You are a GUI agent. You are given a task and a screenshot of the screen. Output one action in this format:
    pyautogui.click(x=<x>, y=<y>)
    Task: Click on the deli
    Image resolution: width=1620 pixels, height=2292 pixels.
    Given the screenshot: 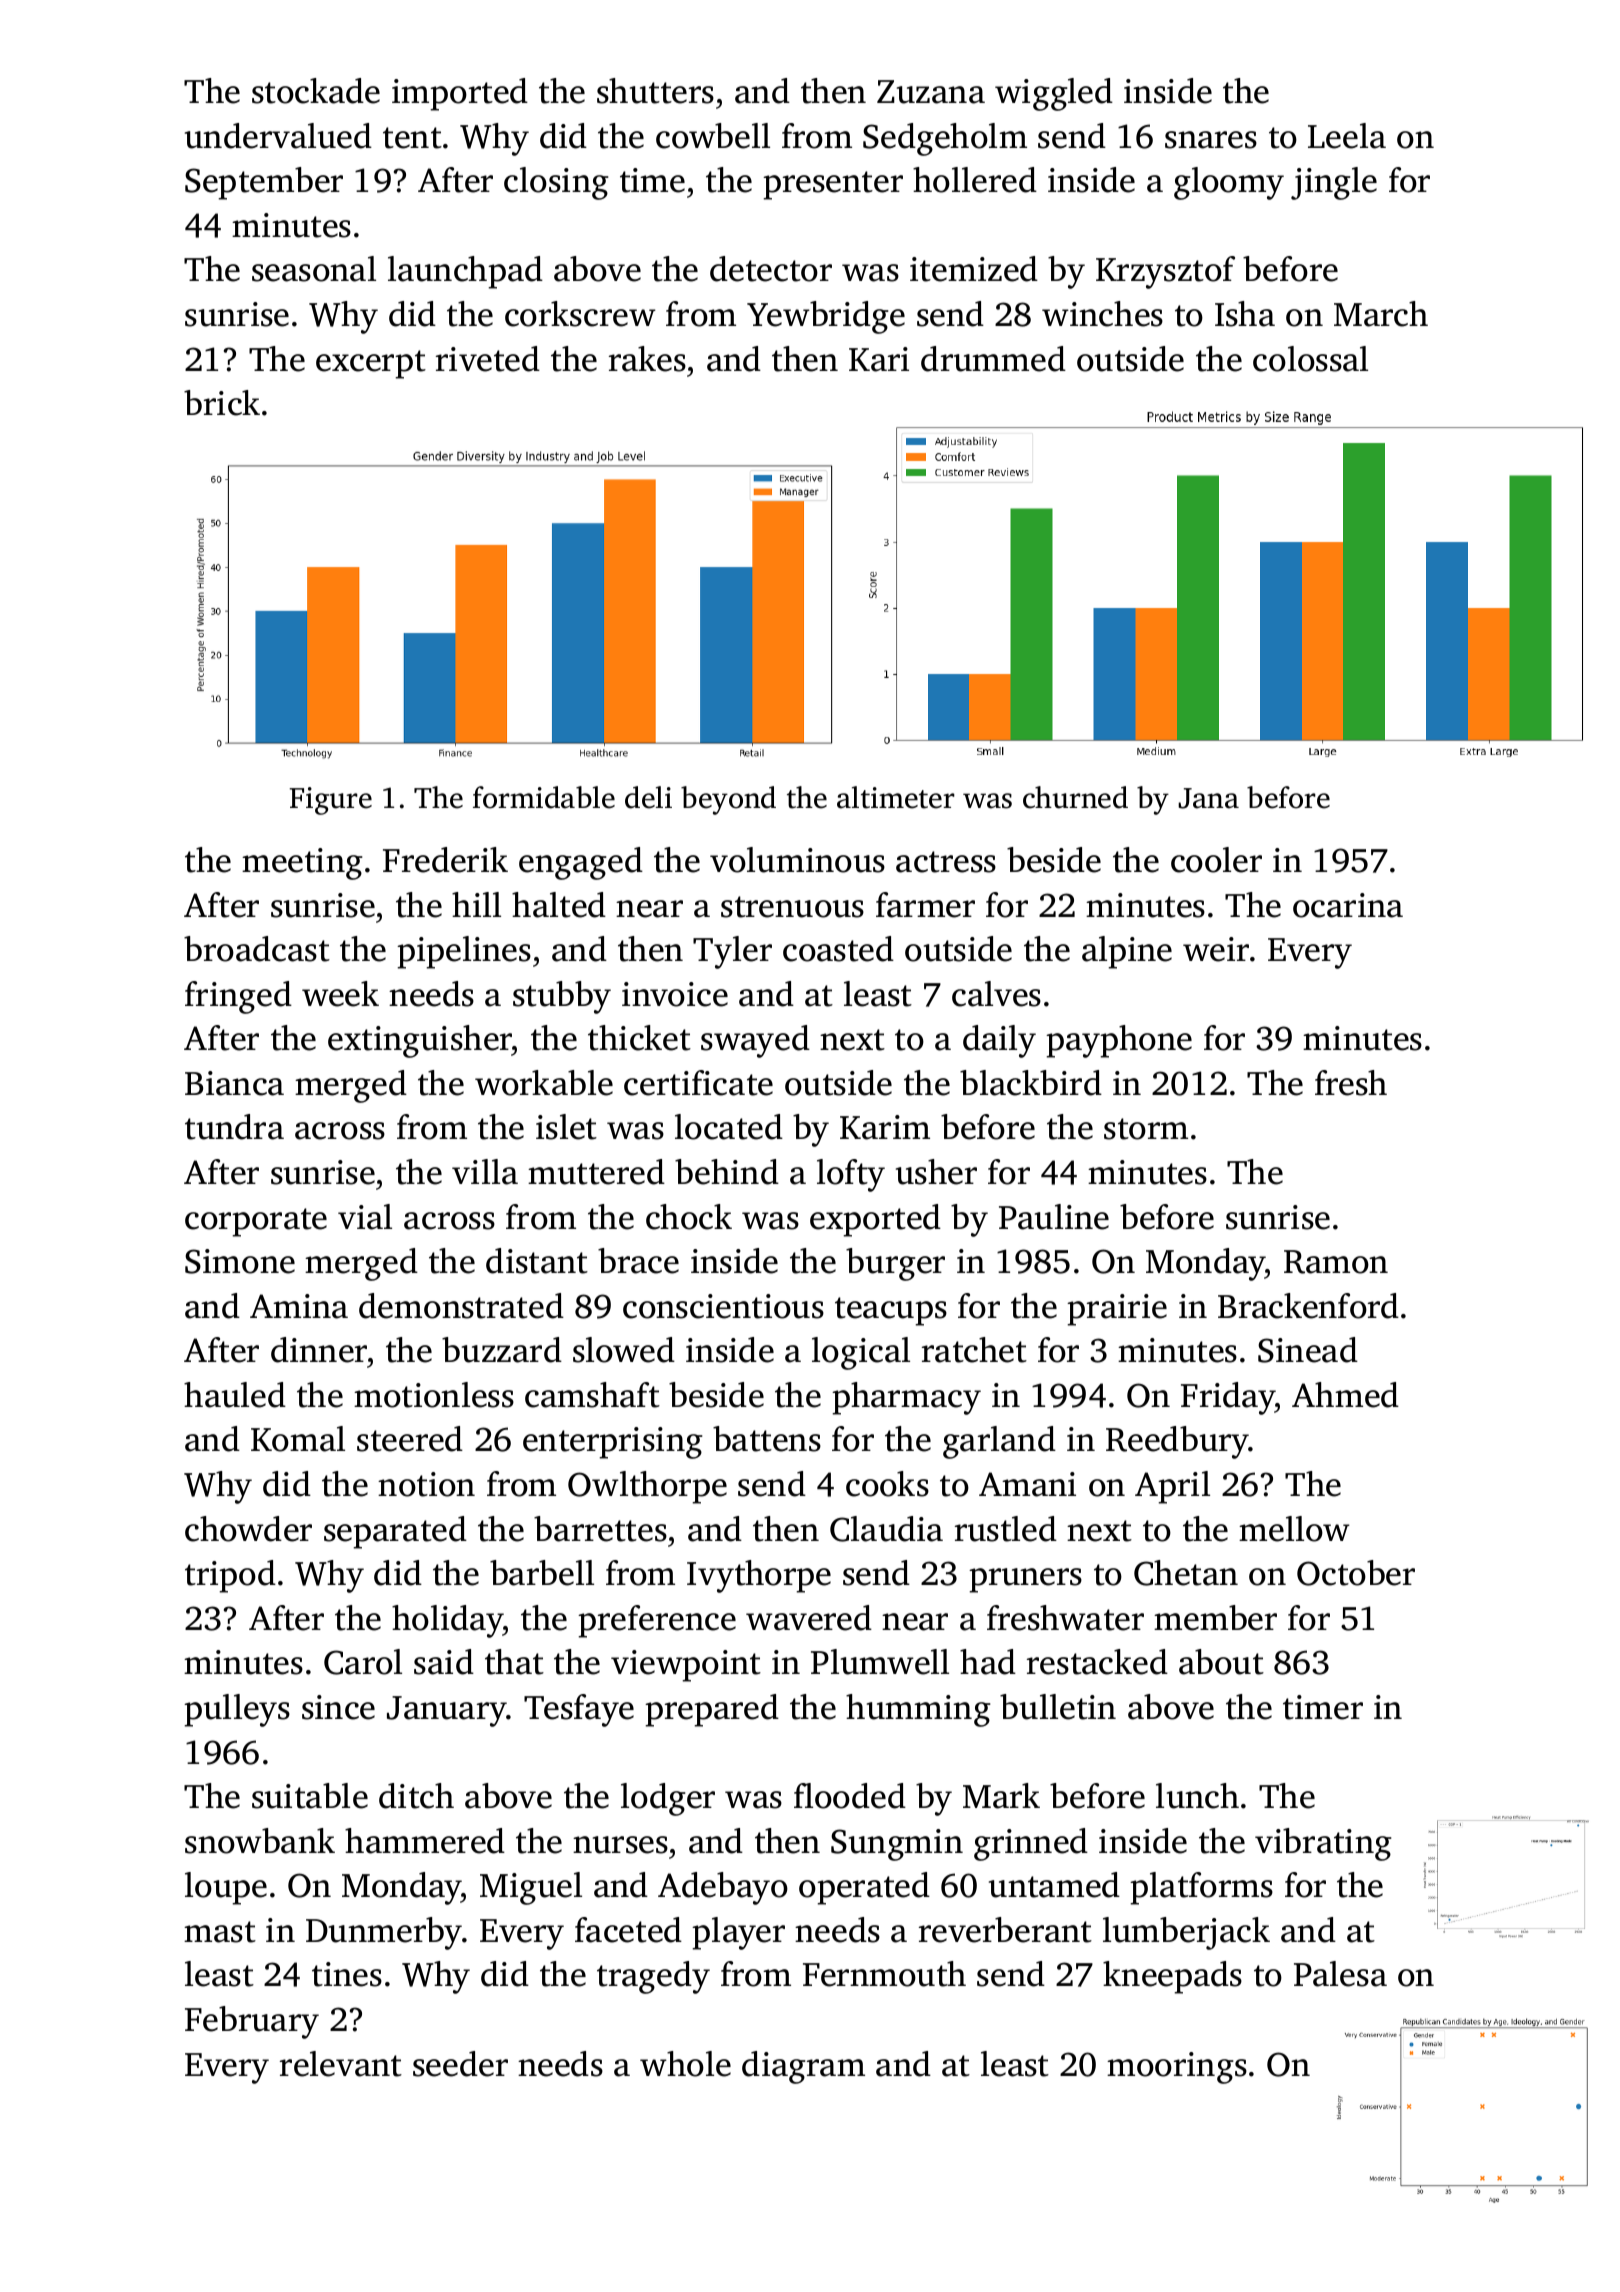 What is the action you would take?
    pyautogui.click(x=648, y=797)
